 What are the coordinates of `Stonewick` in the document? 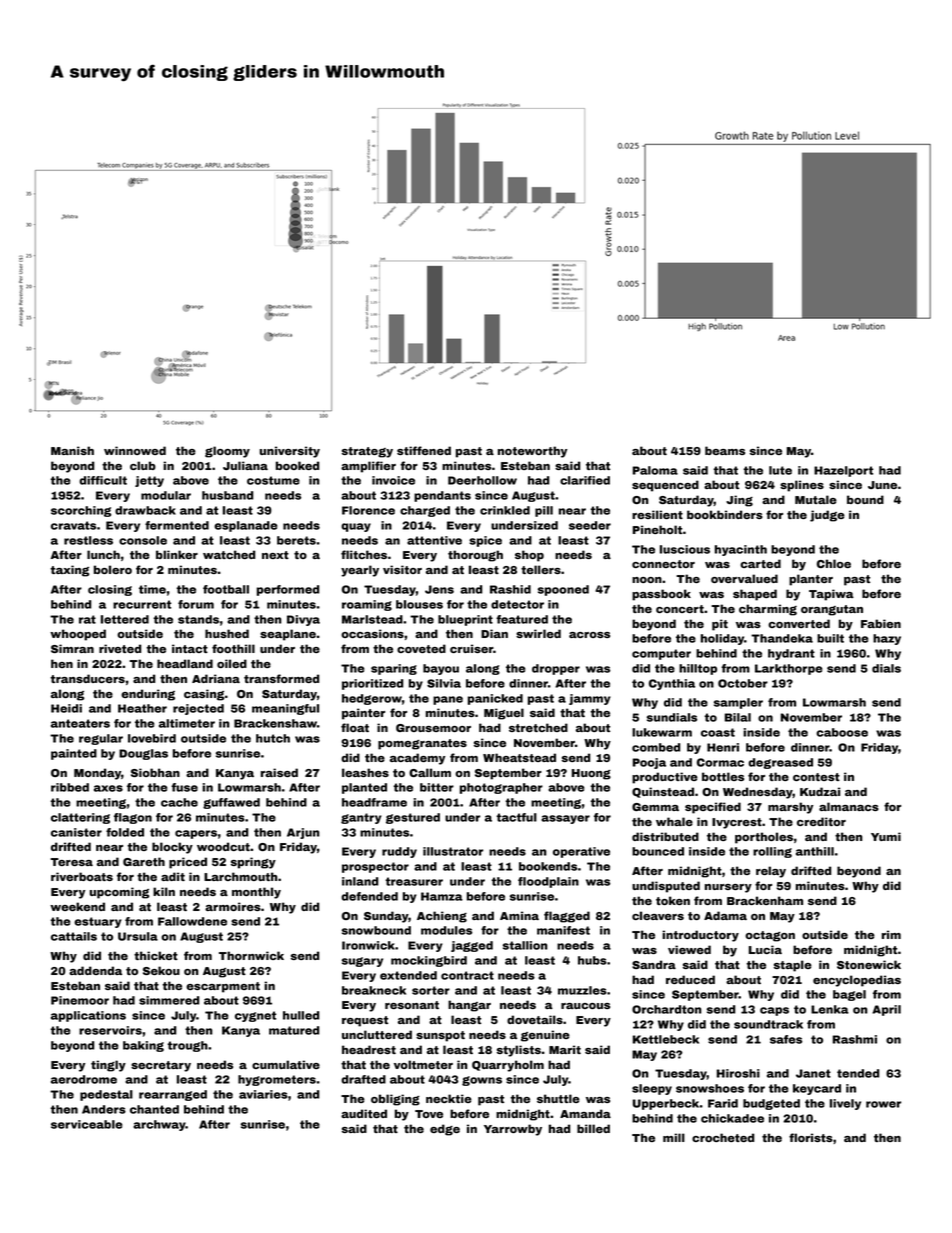 It's located at (869, 964).
